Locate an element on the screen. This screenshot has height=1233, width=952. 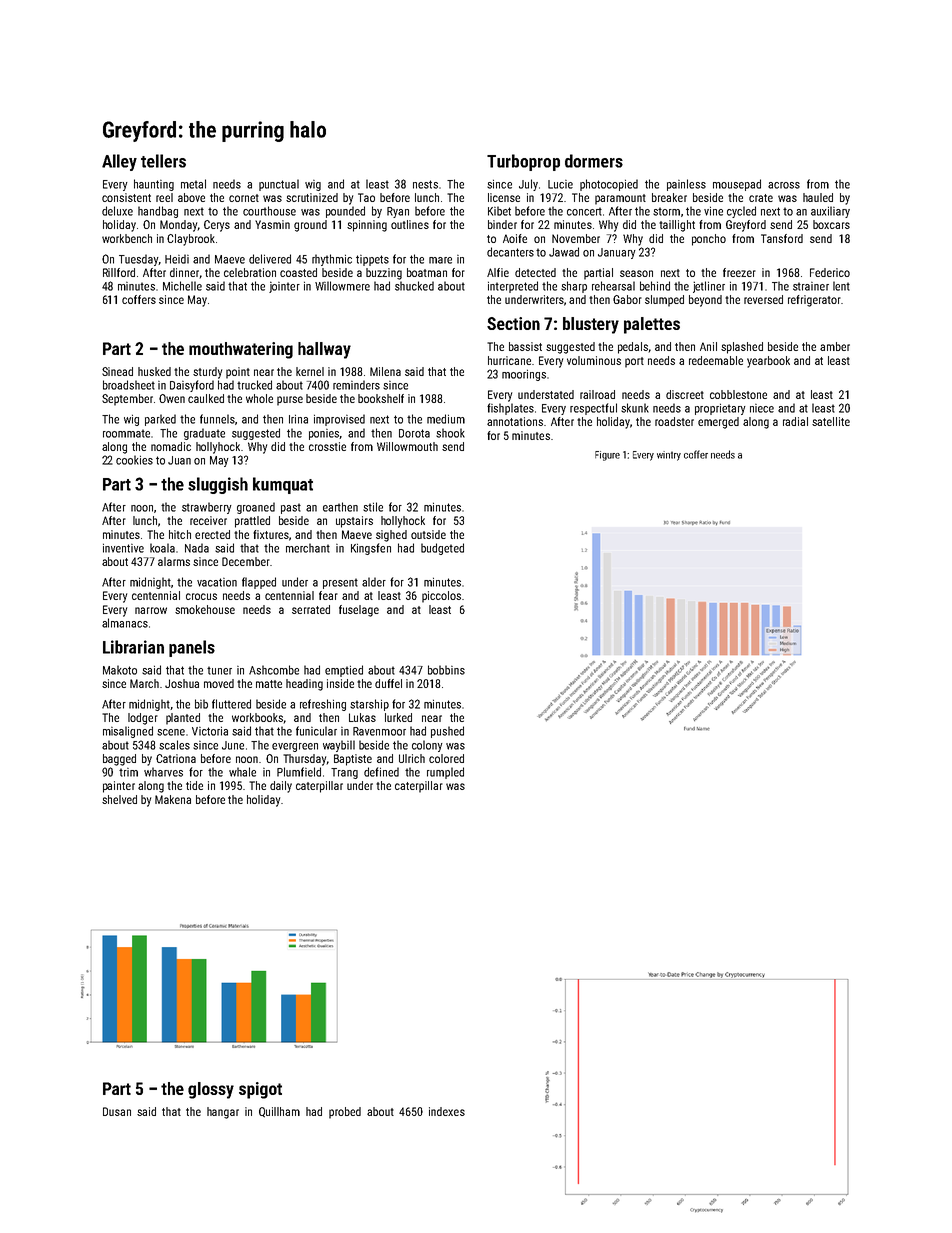
wintry is located at coordinates (669, 456).
